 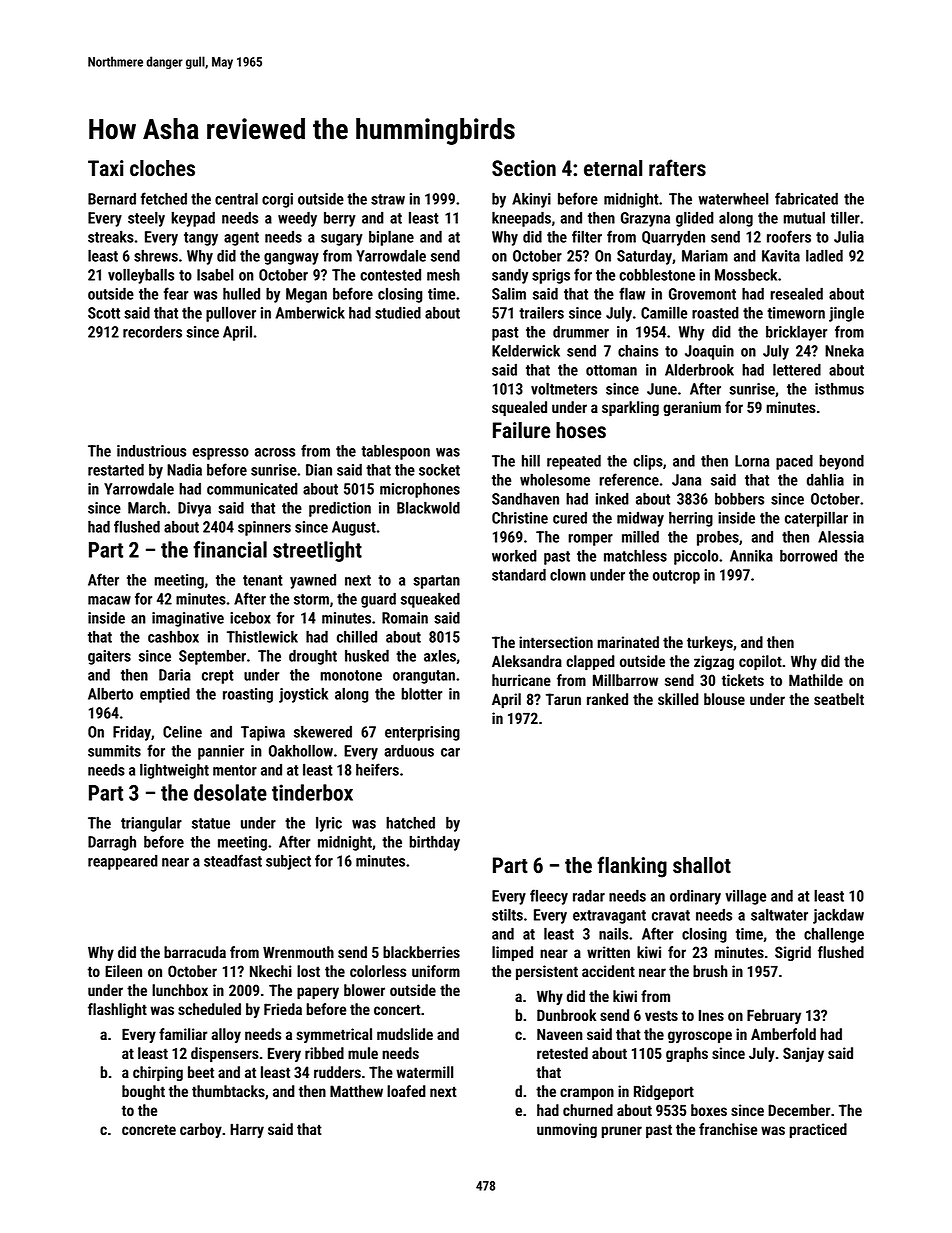 I want to click on paced, so click(x=794, y=462).
